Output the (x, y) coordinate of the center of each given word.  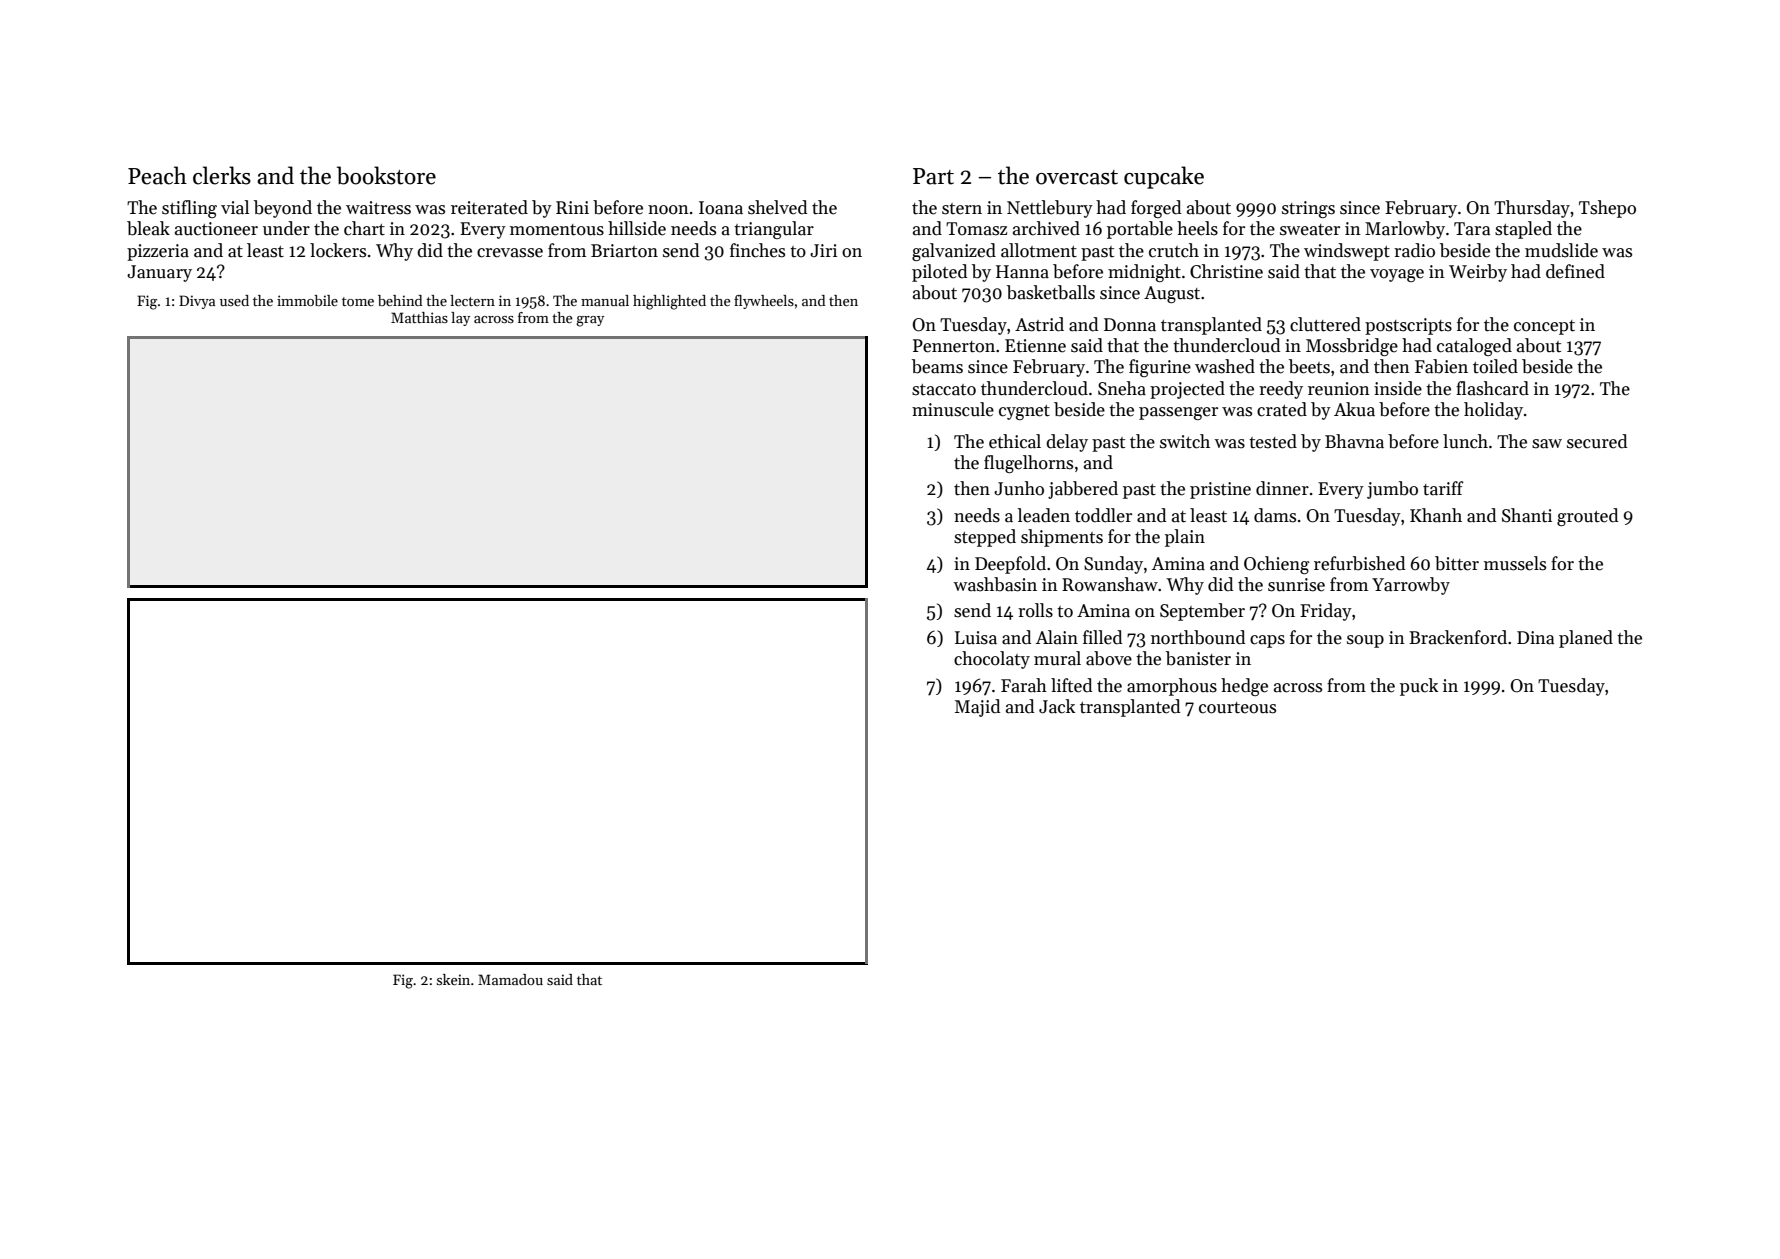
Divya (197, 302)
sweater (1310, 230)
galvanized (954, 252)
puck (1419, 687)
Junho (1019, 488)
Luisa (976, 638)
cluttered (1325, 324)
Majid (977, 708)
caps (1267, 641)
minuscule (953, 409)
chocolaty (992, 660)
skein (453, 979)
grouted (1587, 517)
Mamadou (510, 979)
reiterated (489, 207)
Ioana (721, 208)
